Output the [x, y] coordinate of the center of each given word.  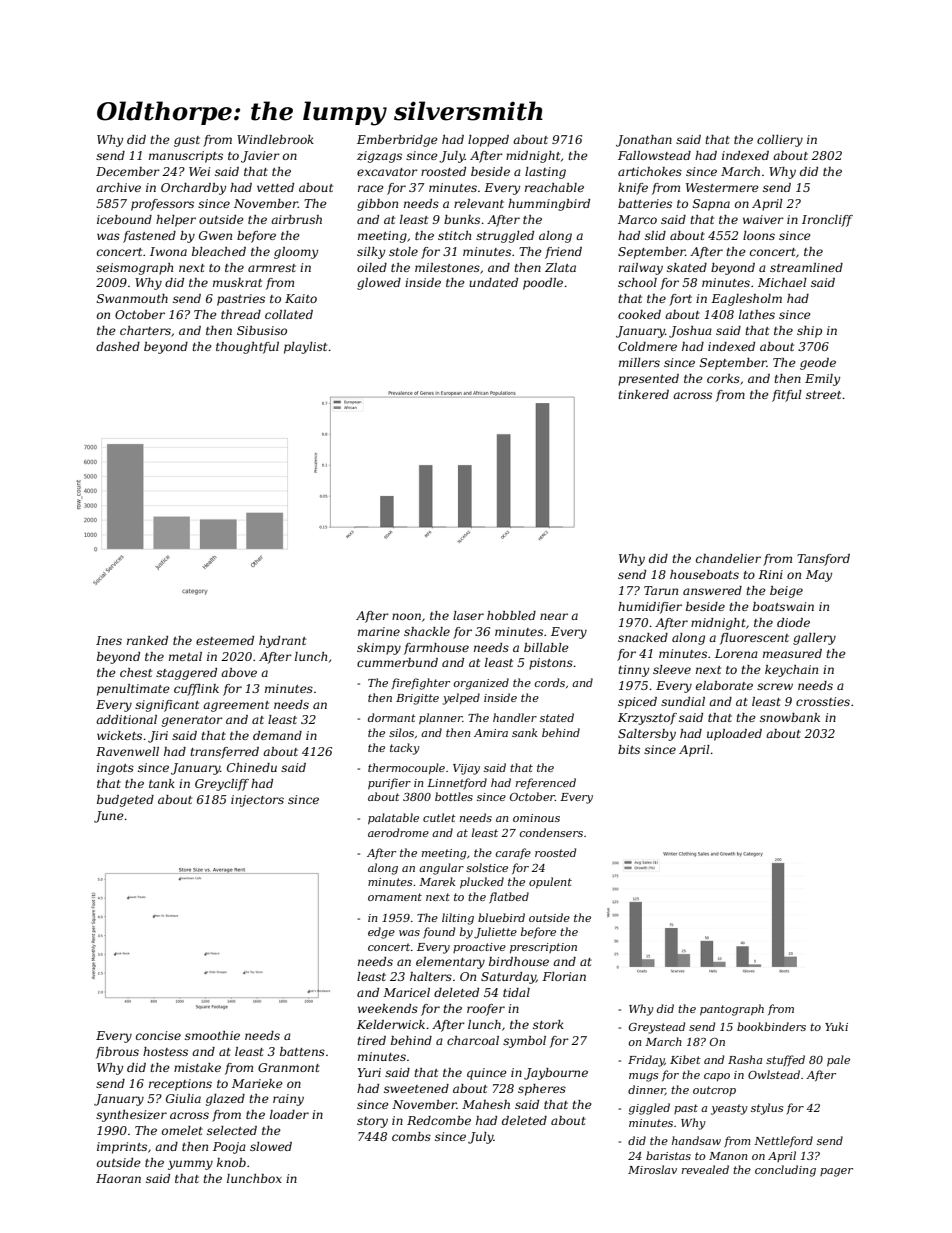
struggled [505, 237]
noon [406, 616]
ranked [147, 640]
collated [289, 314]
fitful [787, 396]
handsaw [696, 1140]
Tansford [823, 560]
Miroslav [652, 1169]
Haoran [118, 1178]
